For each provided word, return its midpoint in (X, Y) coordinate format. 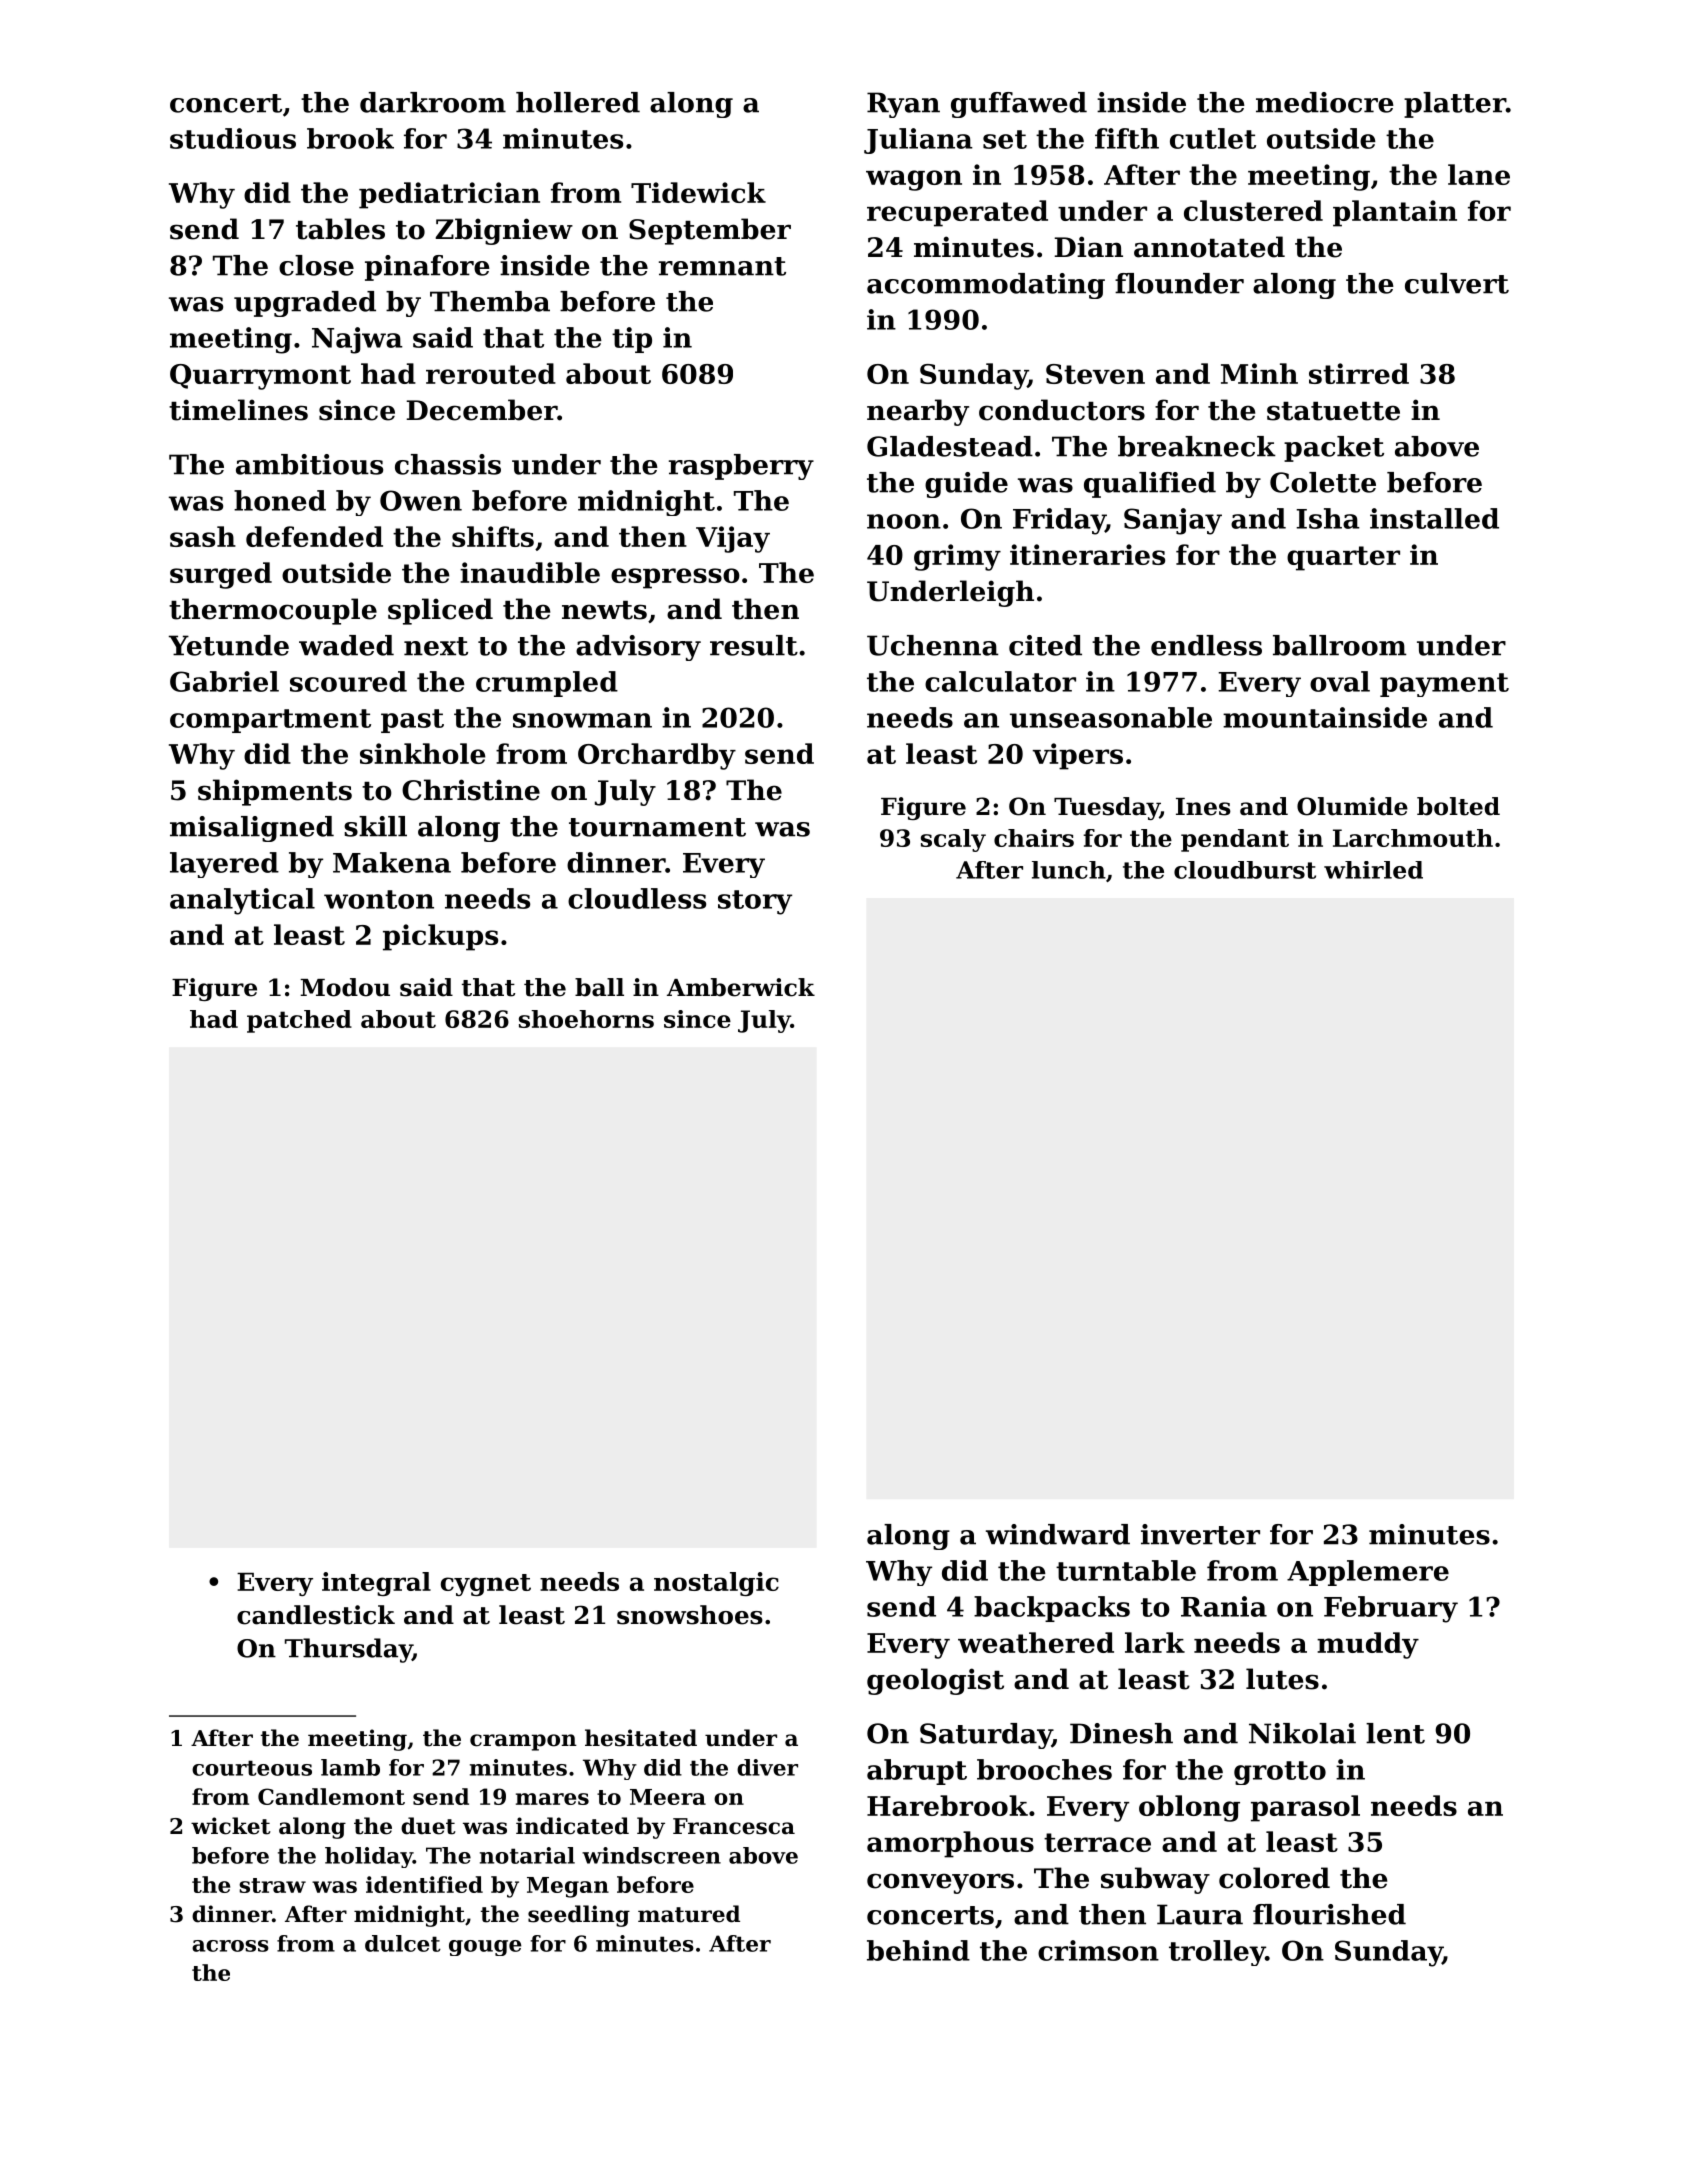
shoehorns (586, 1019)
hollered (578, 102)
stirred (1359, 373)
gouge (485, 1948)
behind (918, 1950)
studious (233, 138)
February (1391, 1609)
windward (1058, 1534)
